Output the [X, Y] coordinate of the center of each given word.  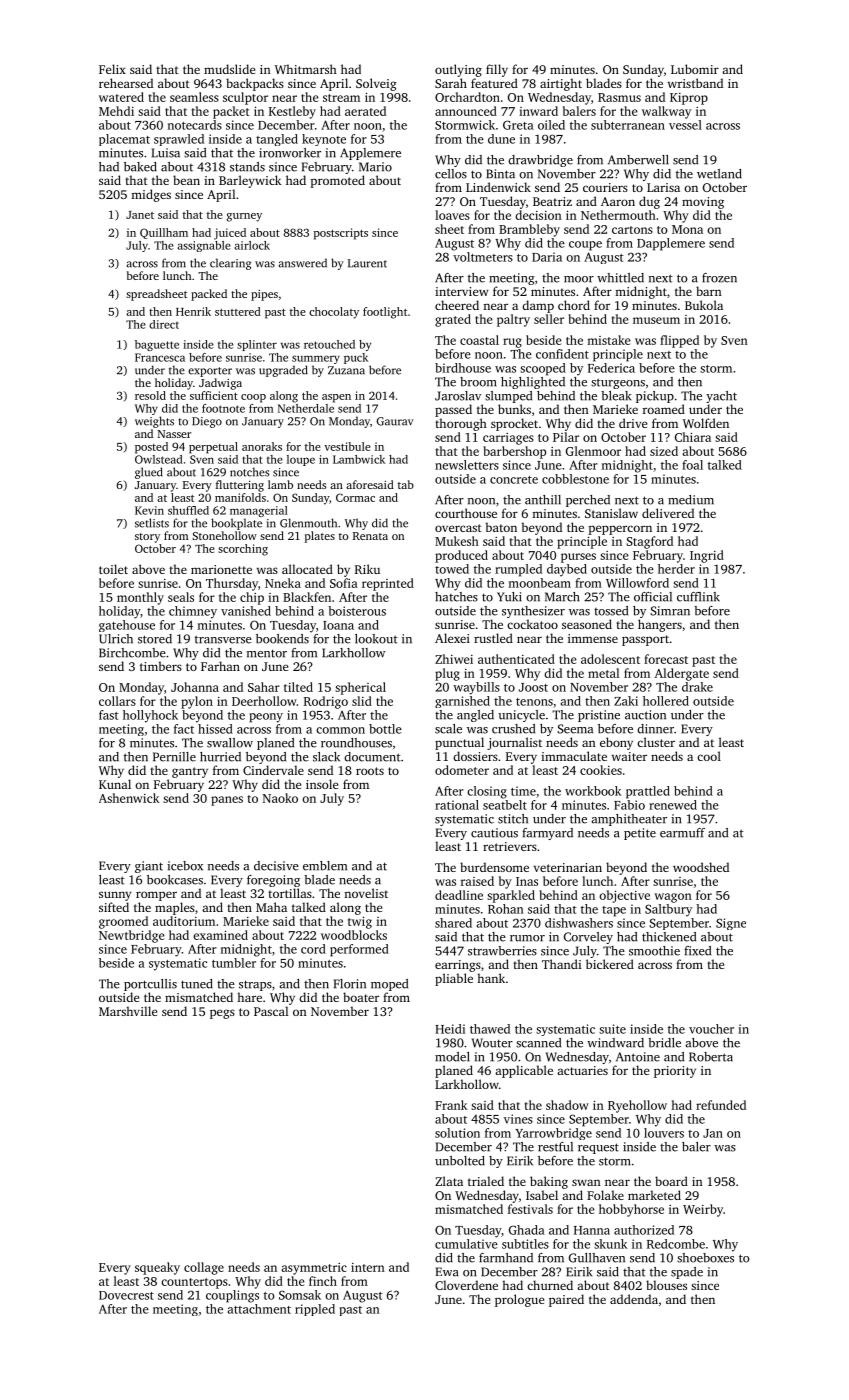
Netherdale [306, 408]
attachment [259, 1309]
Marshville [128, 1011]
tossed [611, 611]
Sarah [451, 83]
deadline [459, 895]
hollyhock [150, 716]
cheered [457, 305]
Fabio [629, 805]
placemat [124, 140]
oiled [551, 125]
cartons [632, 230]
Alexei [452, 638]
